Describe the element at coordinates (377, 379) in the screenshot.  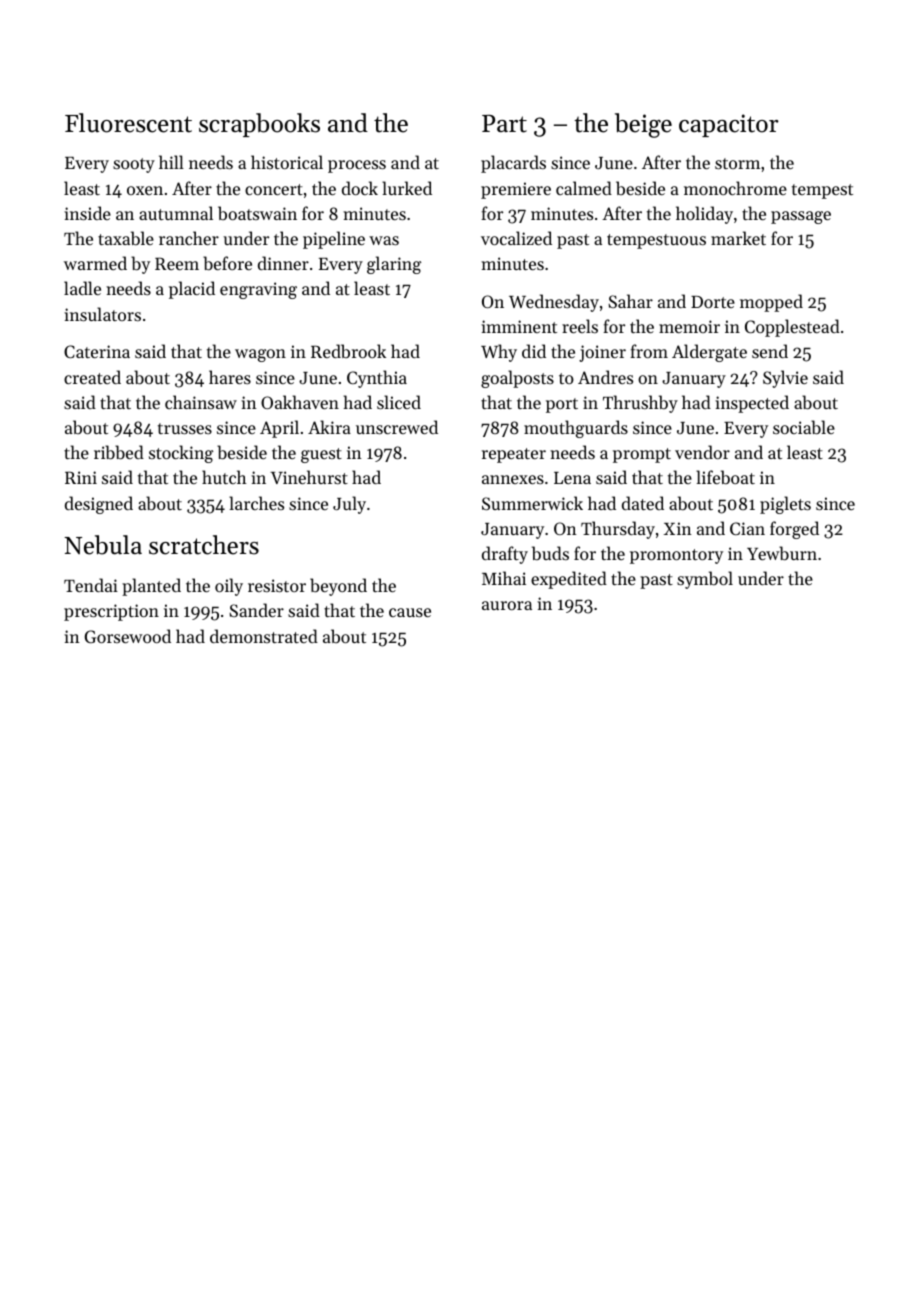
I see `Cynthia` at that location.
